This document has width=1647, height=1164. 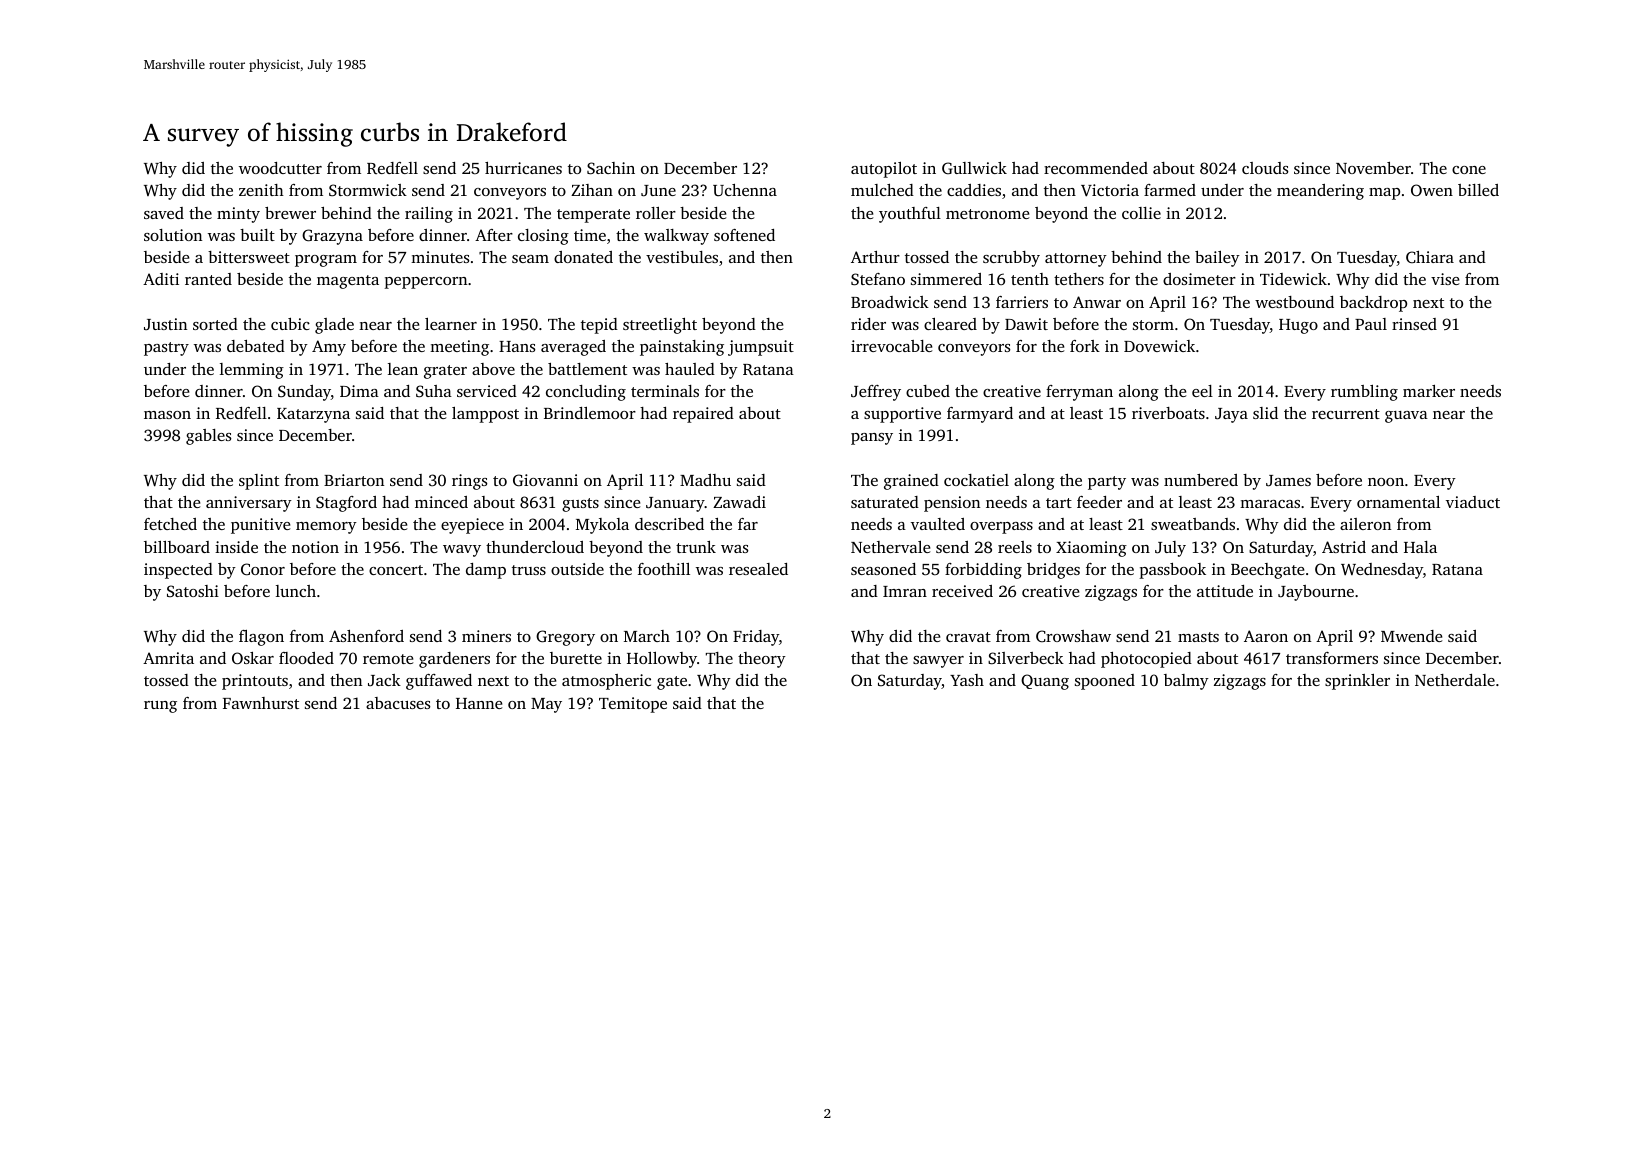 What do you see at coordinates (976, 480) in the document?
I see `cockatiel` at bounding box center [976, 480].
